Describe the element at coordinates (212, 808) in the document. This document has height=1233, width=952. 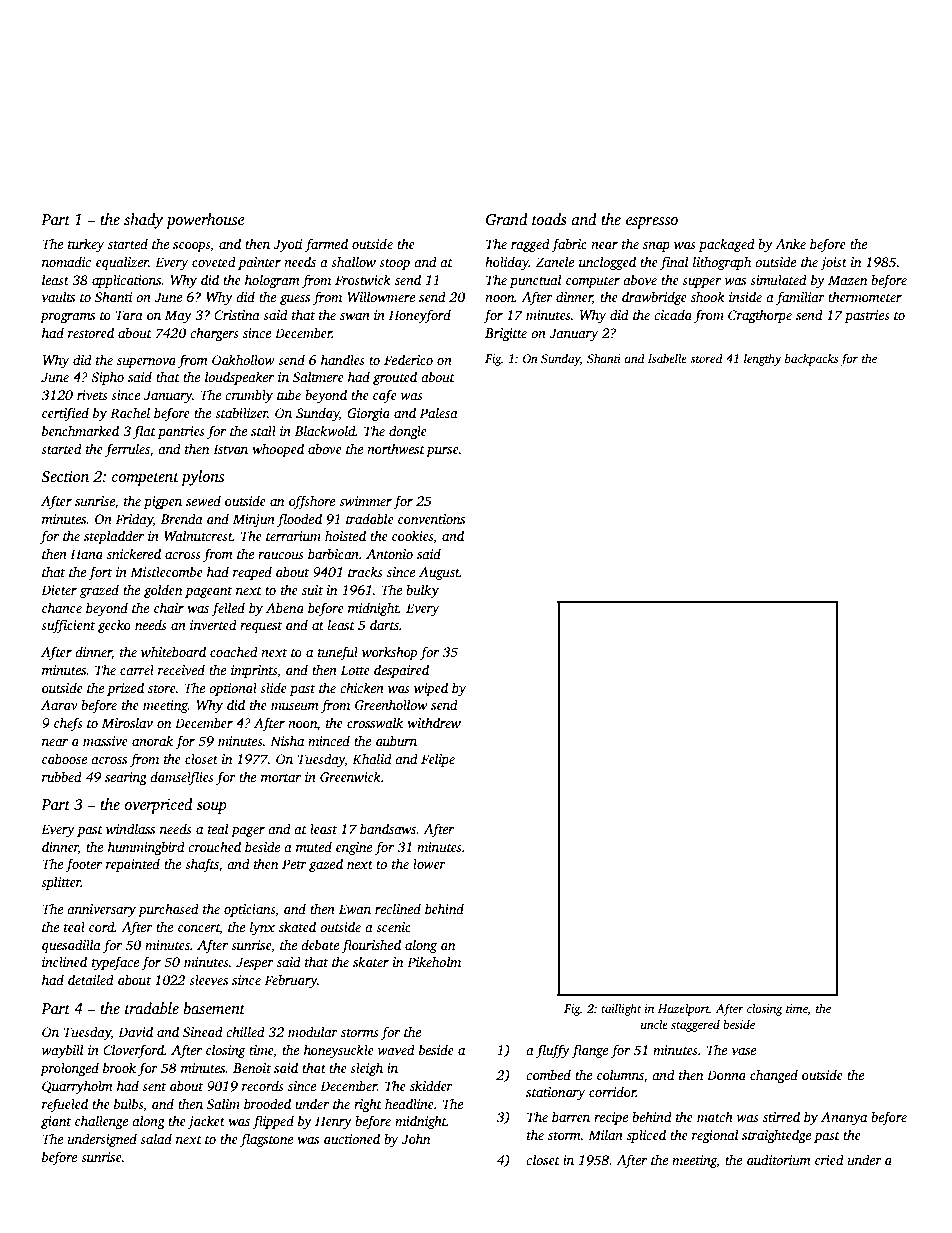
I see `soup` at that location.
